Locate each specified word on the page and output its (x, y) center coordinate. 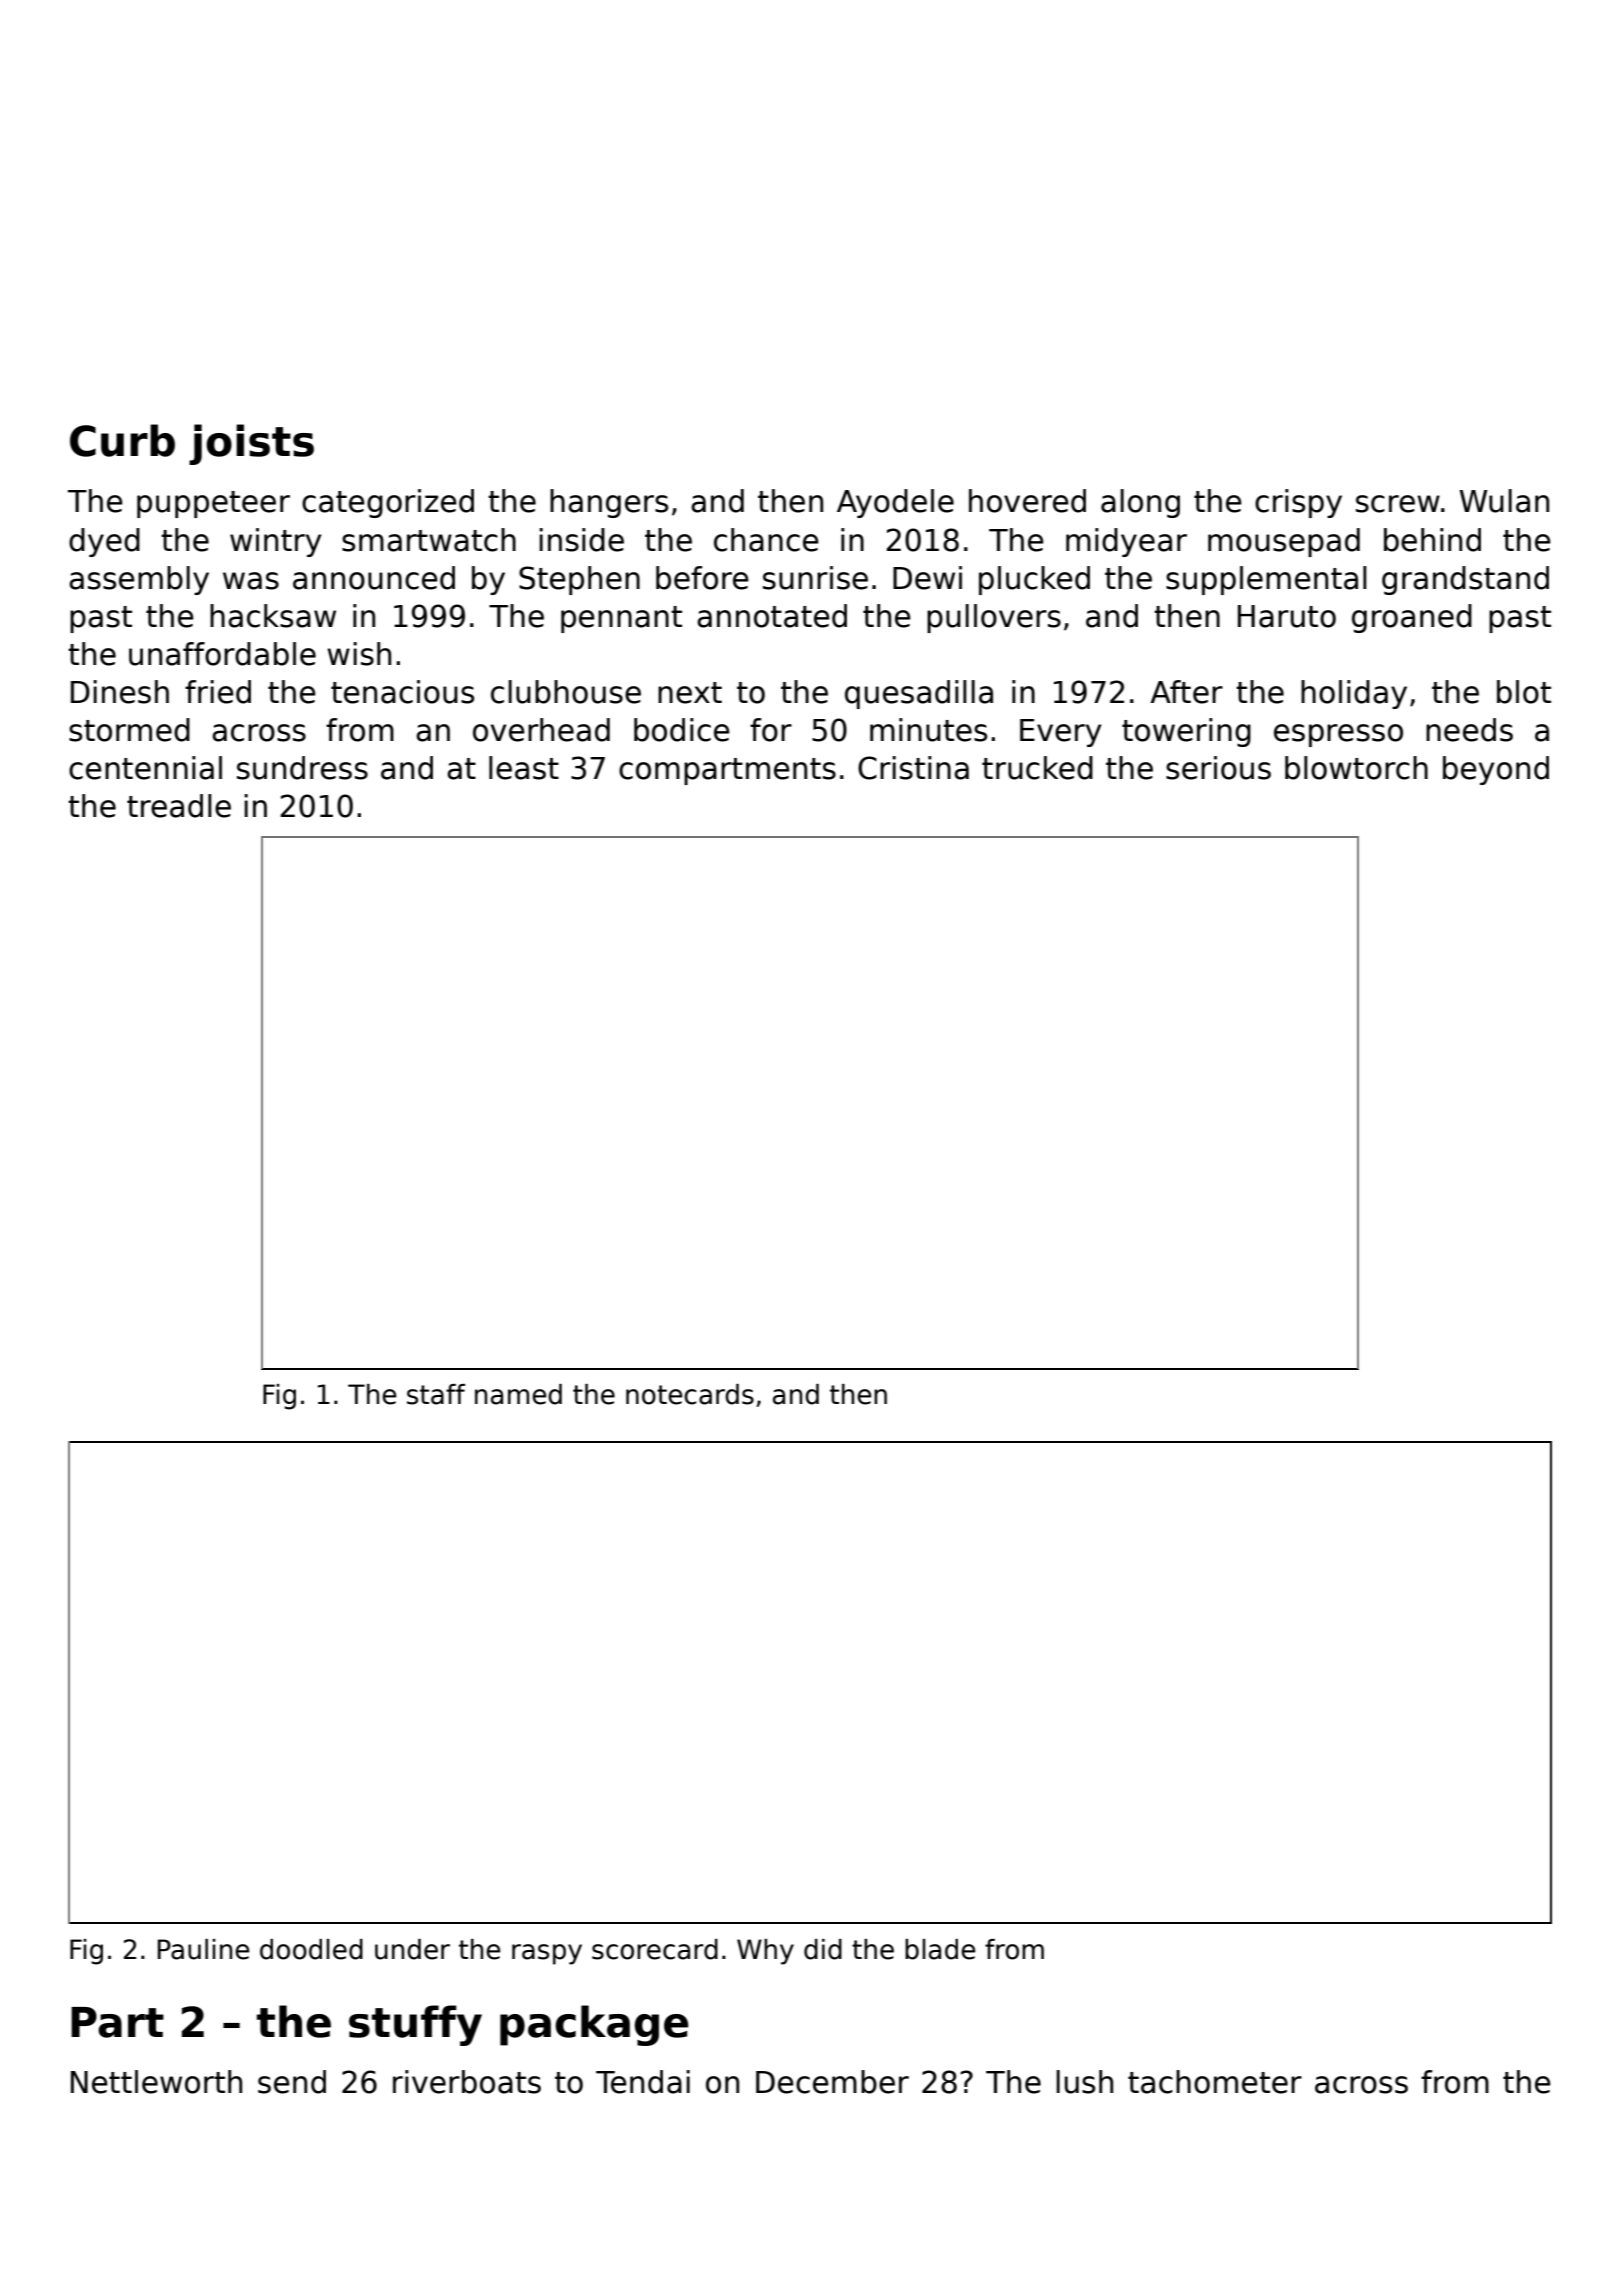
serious (1218, 768)
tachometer (1215, 2082)
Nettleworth (156, 2082)
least (524, 768)
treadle (179, 806)
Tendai (643, 2082)
